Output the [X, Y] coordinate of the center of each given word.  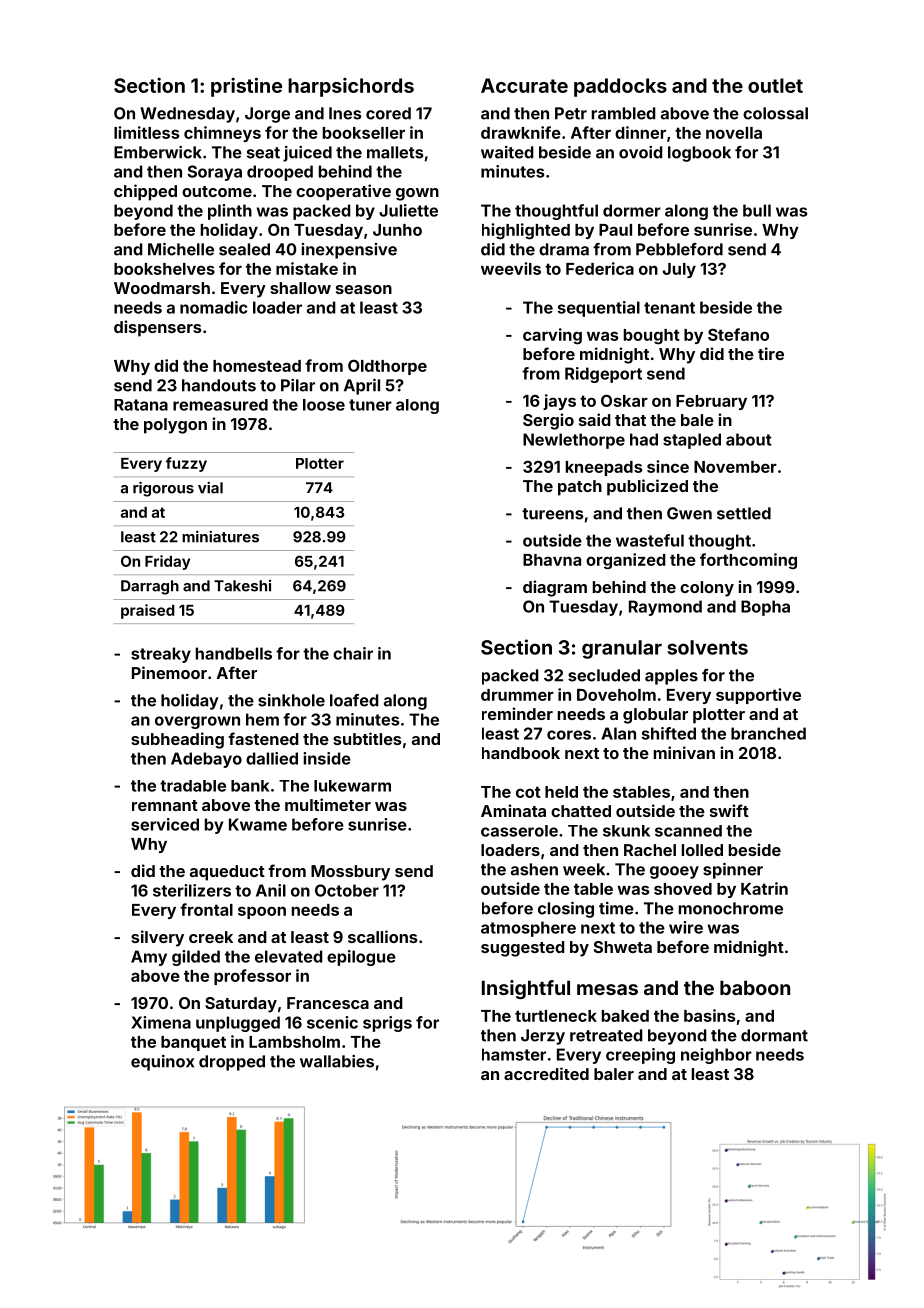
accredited [546, 1073]
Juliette [408, 210]
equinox [162, 1063]
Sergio [548, 421]
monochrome [731, 908]
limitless [146, 132]
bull [757, 210]
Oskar [624, 400]
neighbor [716, 1056]
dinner [640, 132]
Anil [271, 890]
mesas [607, 989]
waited [507, 152]
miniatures [220, 537]
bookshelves [164, 269]
